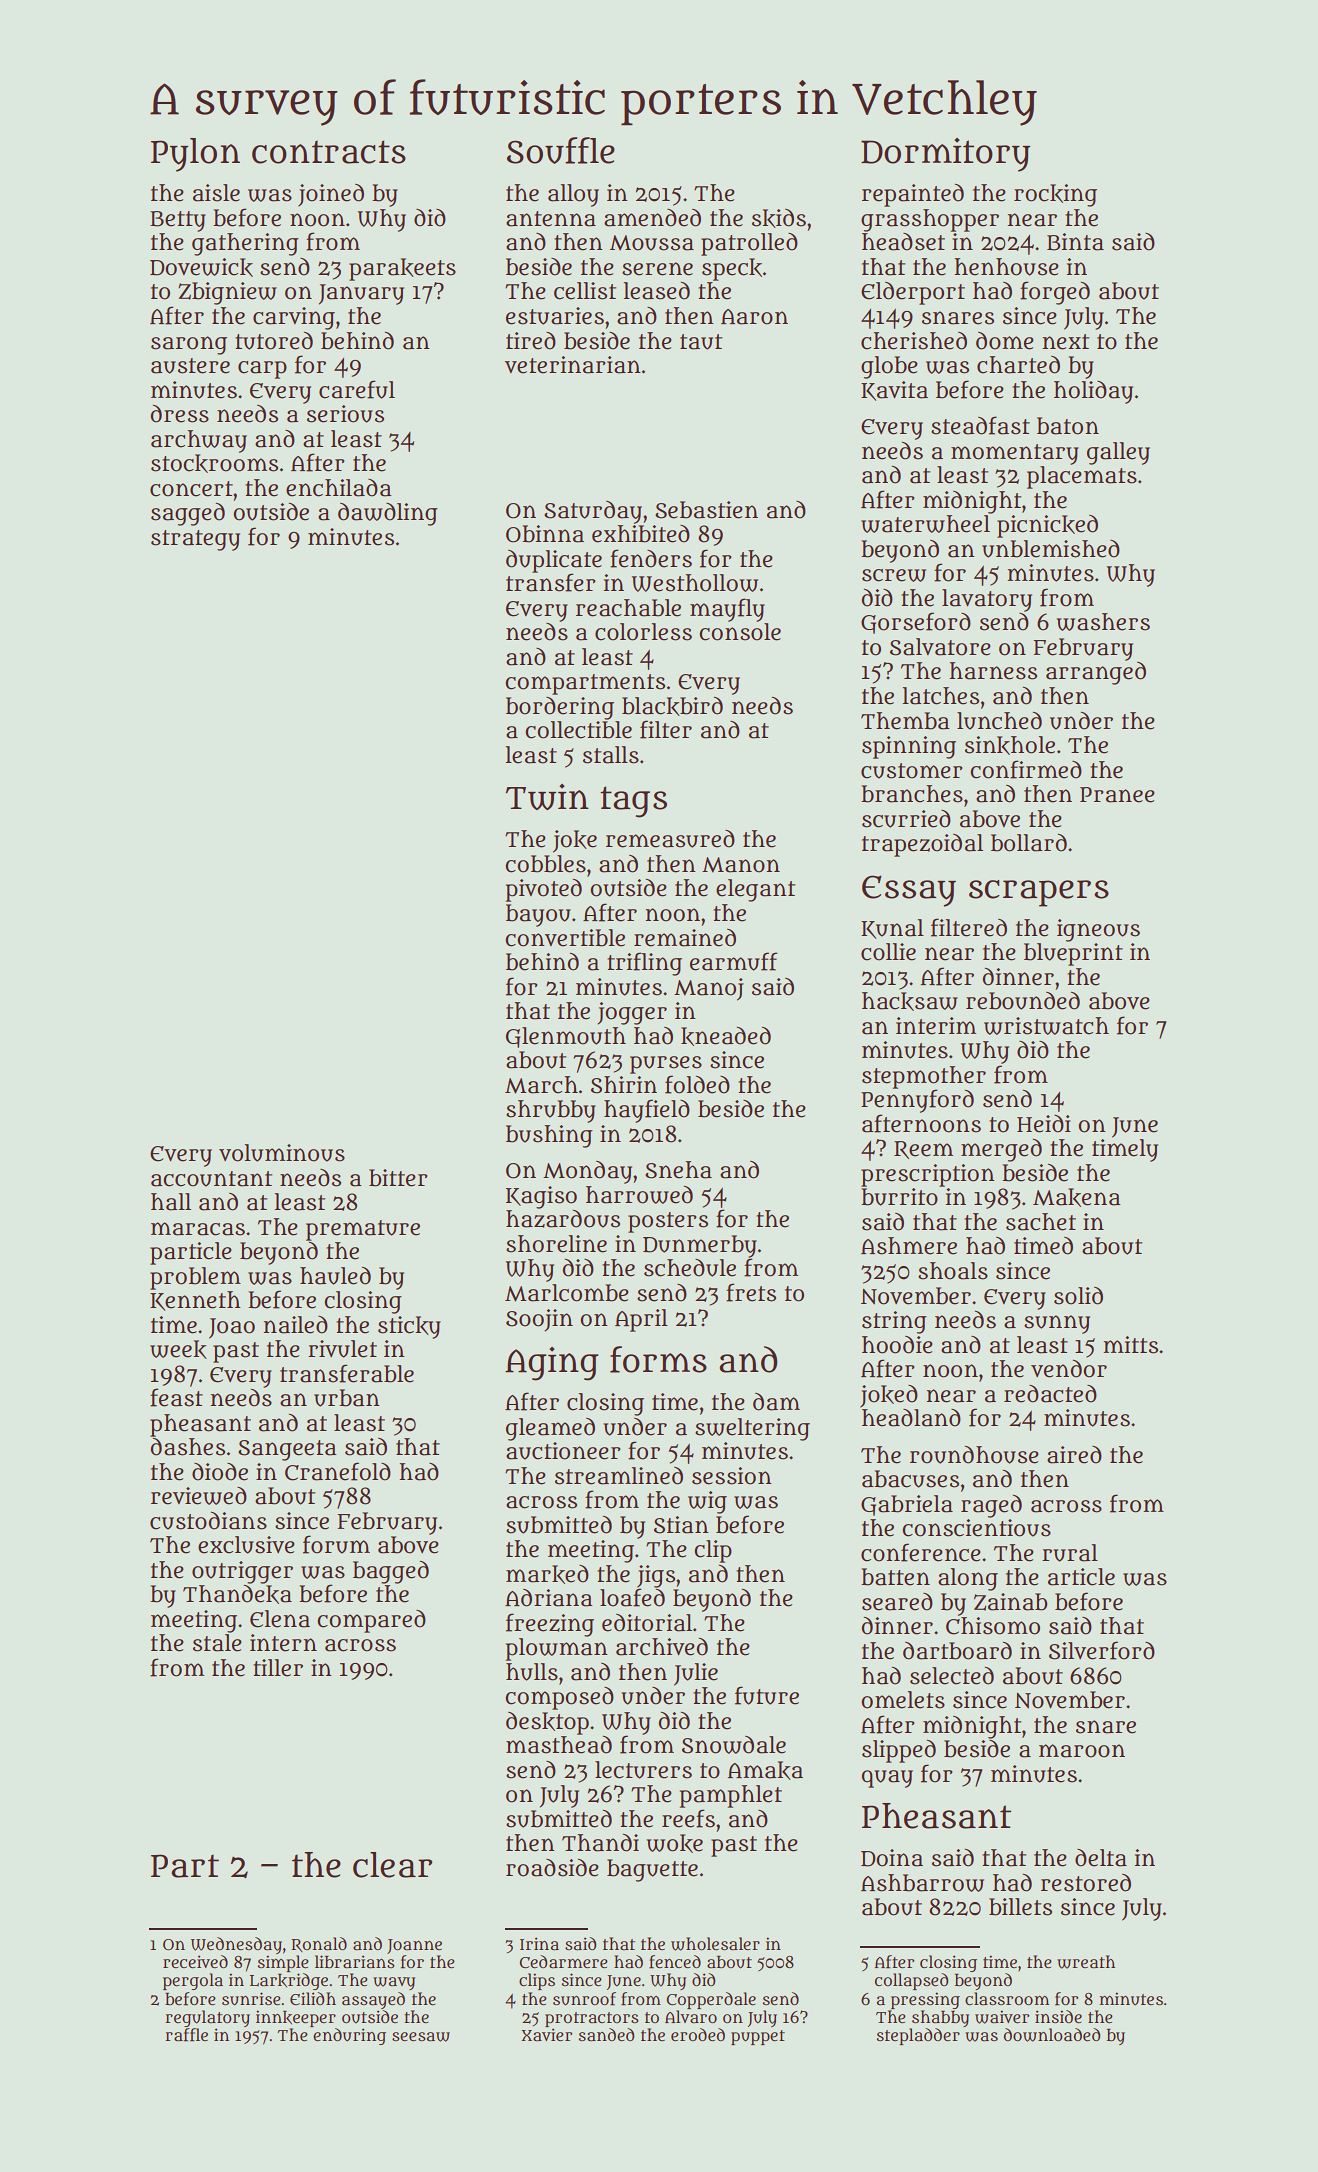  I want to click on enduring, so click(349, 2036).
